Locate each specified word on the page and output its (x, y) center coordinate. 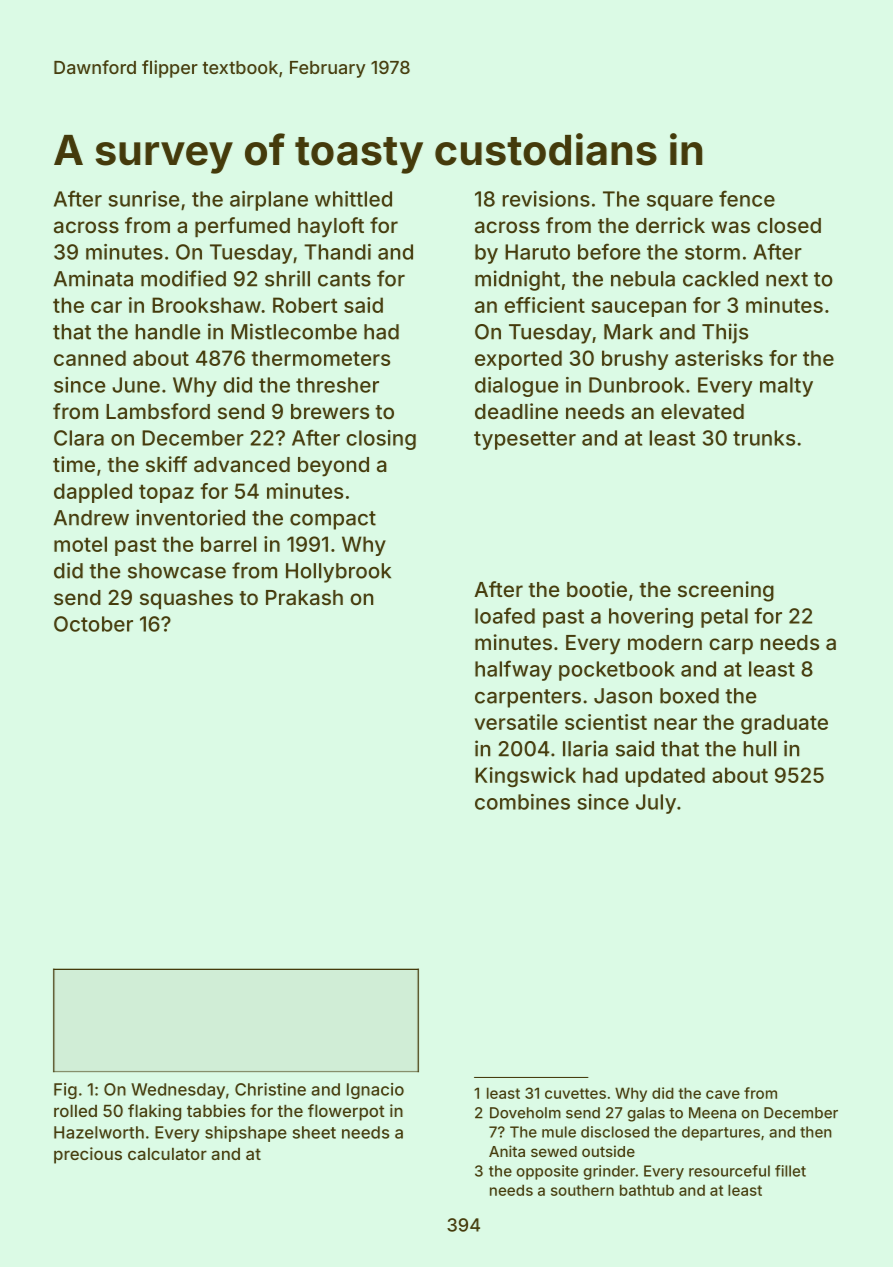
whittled (353, 199)
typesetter (525, 440)
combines (522, 802)
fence (747, 198)
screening (726, 591)
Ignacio (375, 1091)
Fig (65, 1091)
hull (759, 749)
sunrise (144, 199)
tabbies (216, 1110)
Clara (79, 438)
